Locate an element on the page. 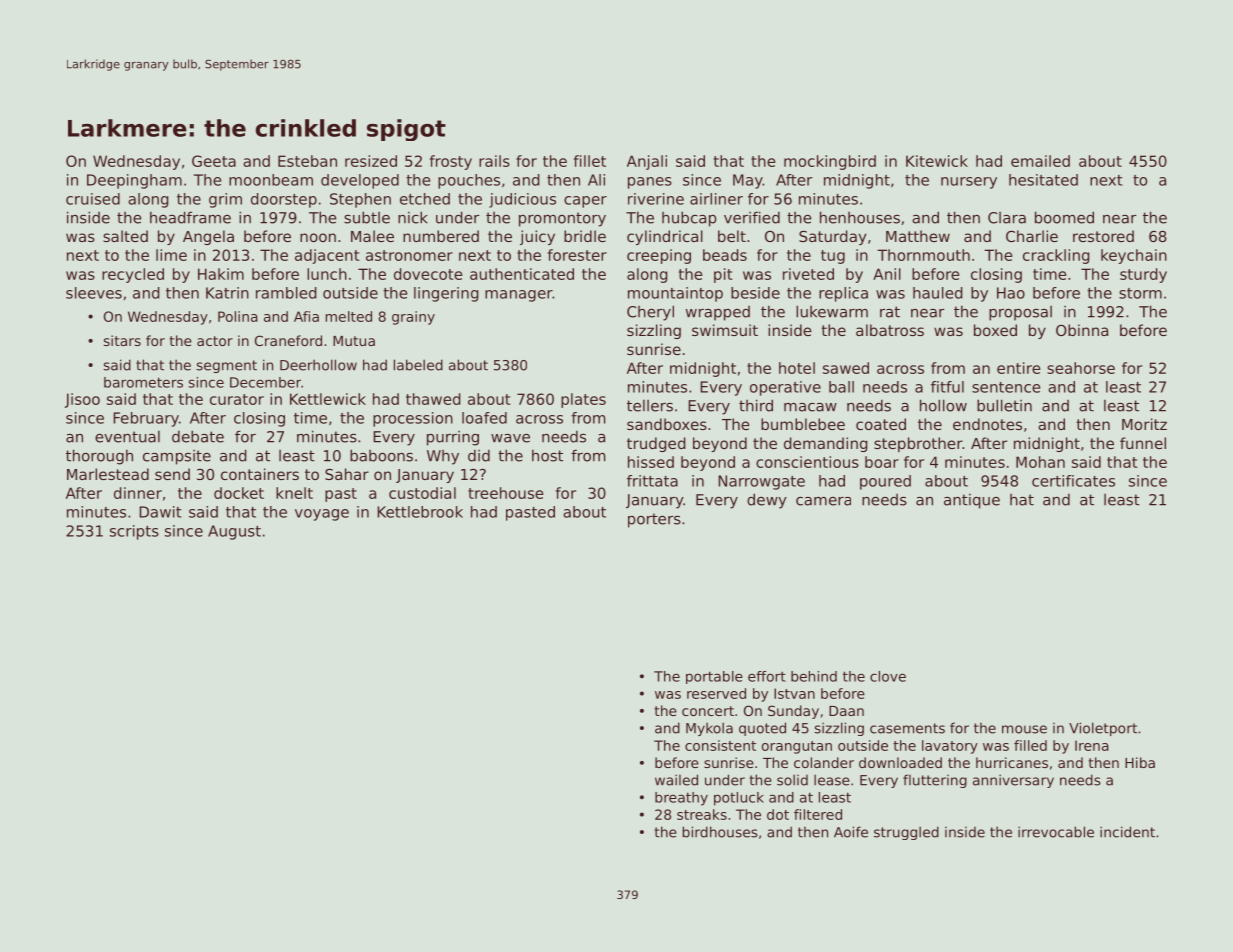  porters is located at coordinates (654, 520).
